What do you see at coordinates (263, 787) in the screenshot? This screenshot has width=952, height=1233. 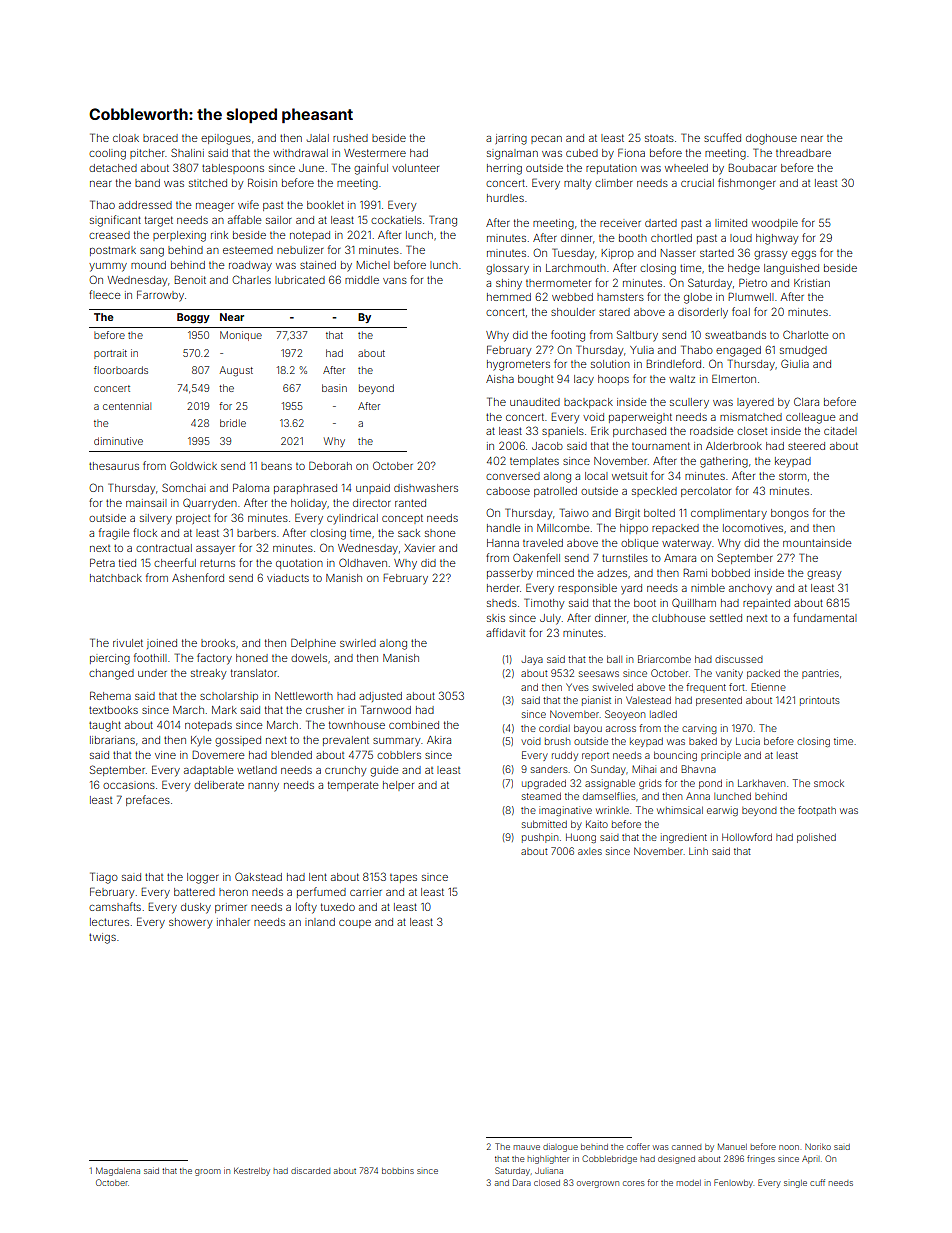 I see `nanny` at bounding box center [263, 787].
